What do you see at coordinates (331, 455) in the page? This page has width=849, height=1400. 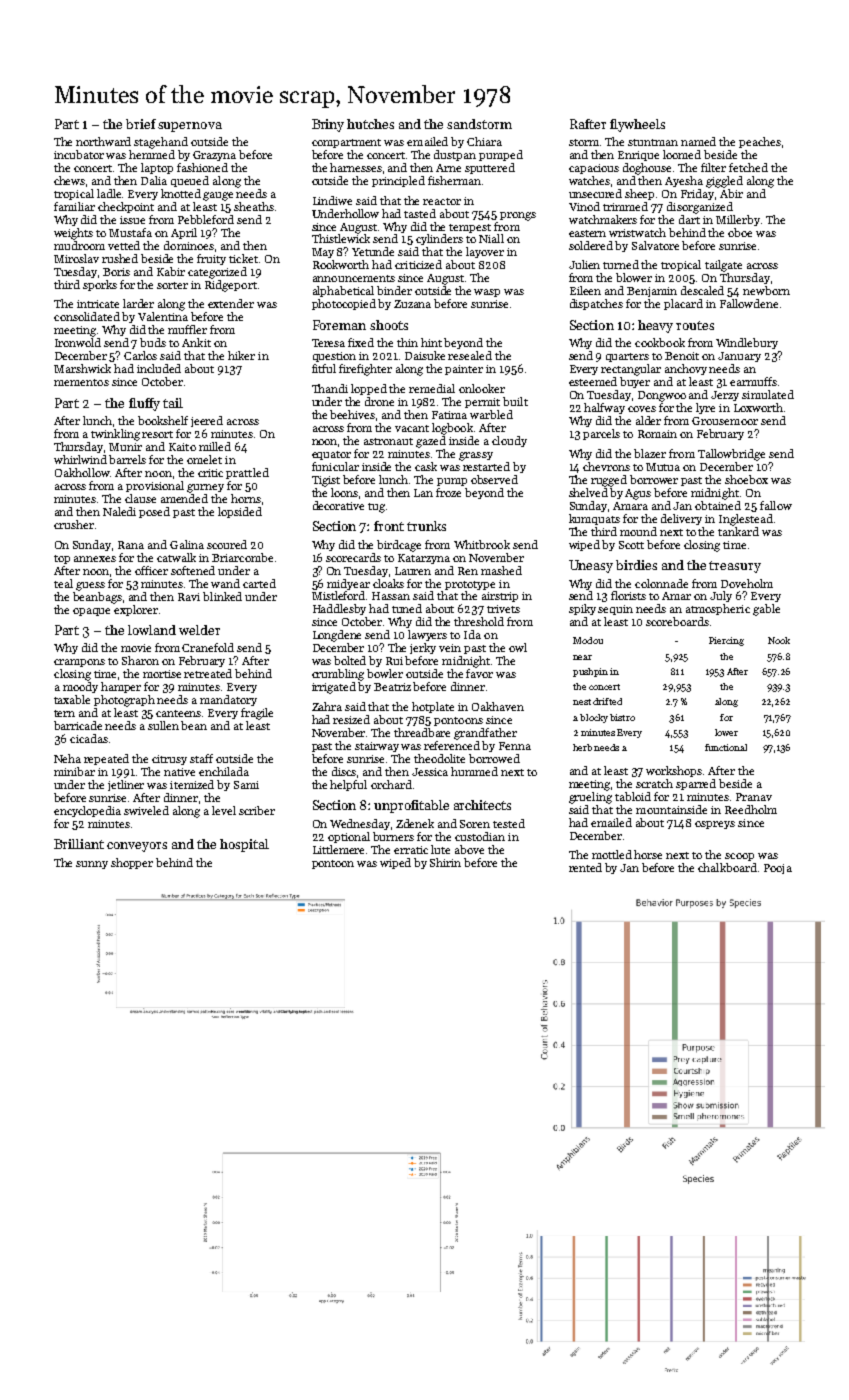 I see `equator` at bounding box center [331, 455].
